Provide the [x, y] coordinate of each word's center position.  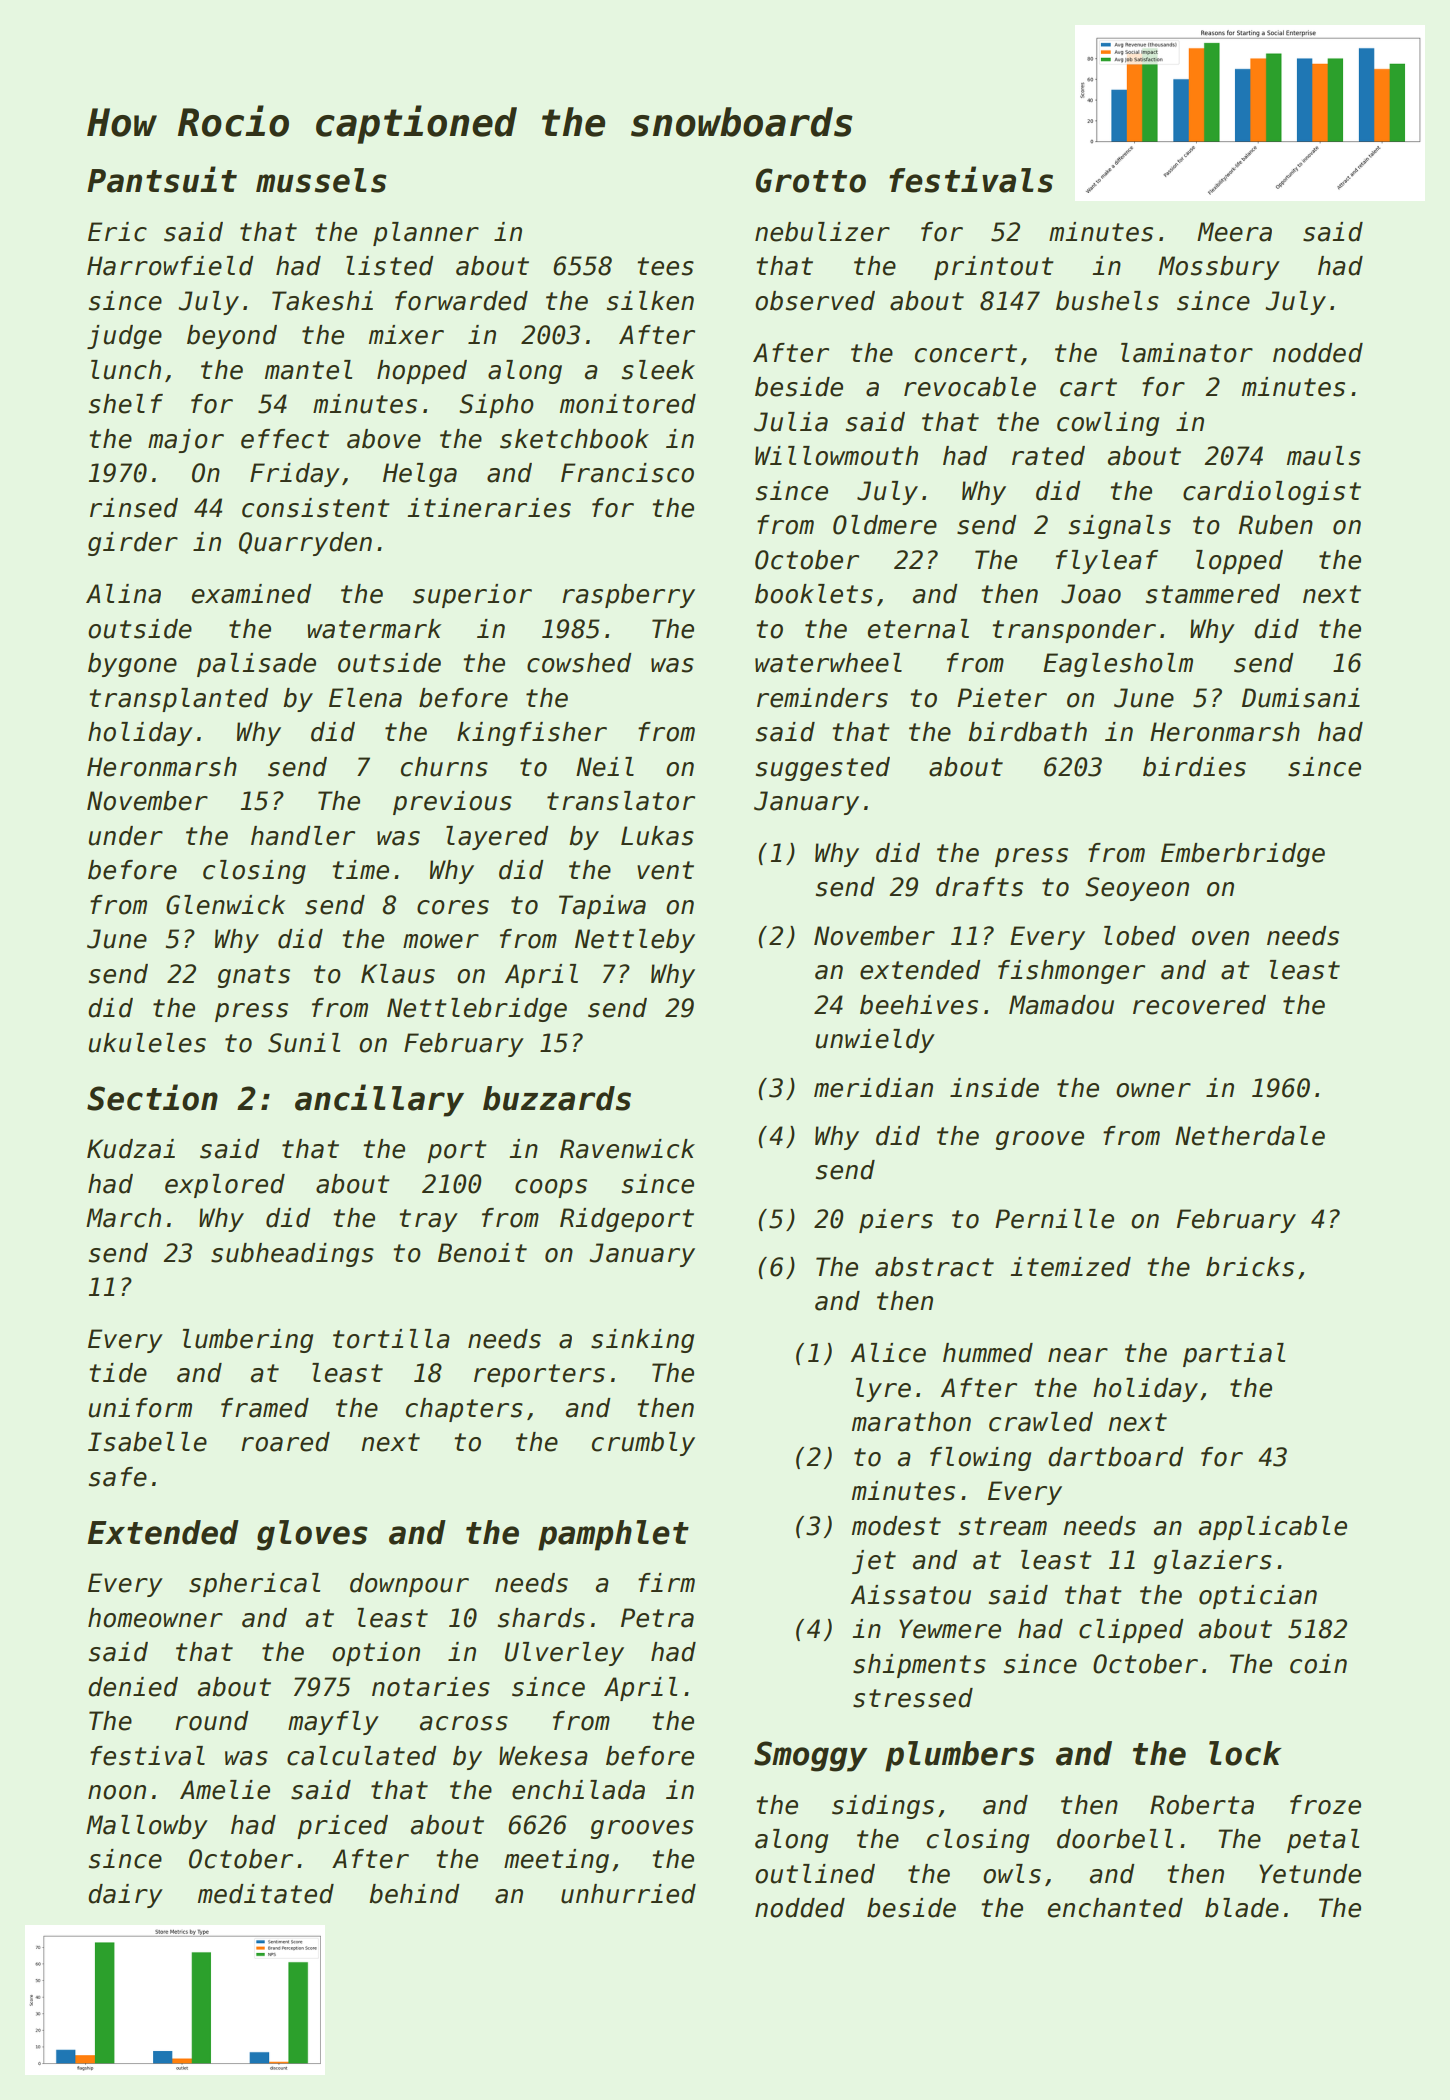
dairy [125, 1896]
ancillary [379, 1100]
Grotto [811, 180]
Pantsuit [162, 179]
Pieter [1002, 698]
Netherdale [1250, 1136]
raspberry [628, 596]
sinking [642, 1341]
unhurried [628, 1894]
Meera [1234, 232]
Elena [365, 698]
